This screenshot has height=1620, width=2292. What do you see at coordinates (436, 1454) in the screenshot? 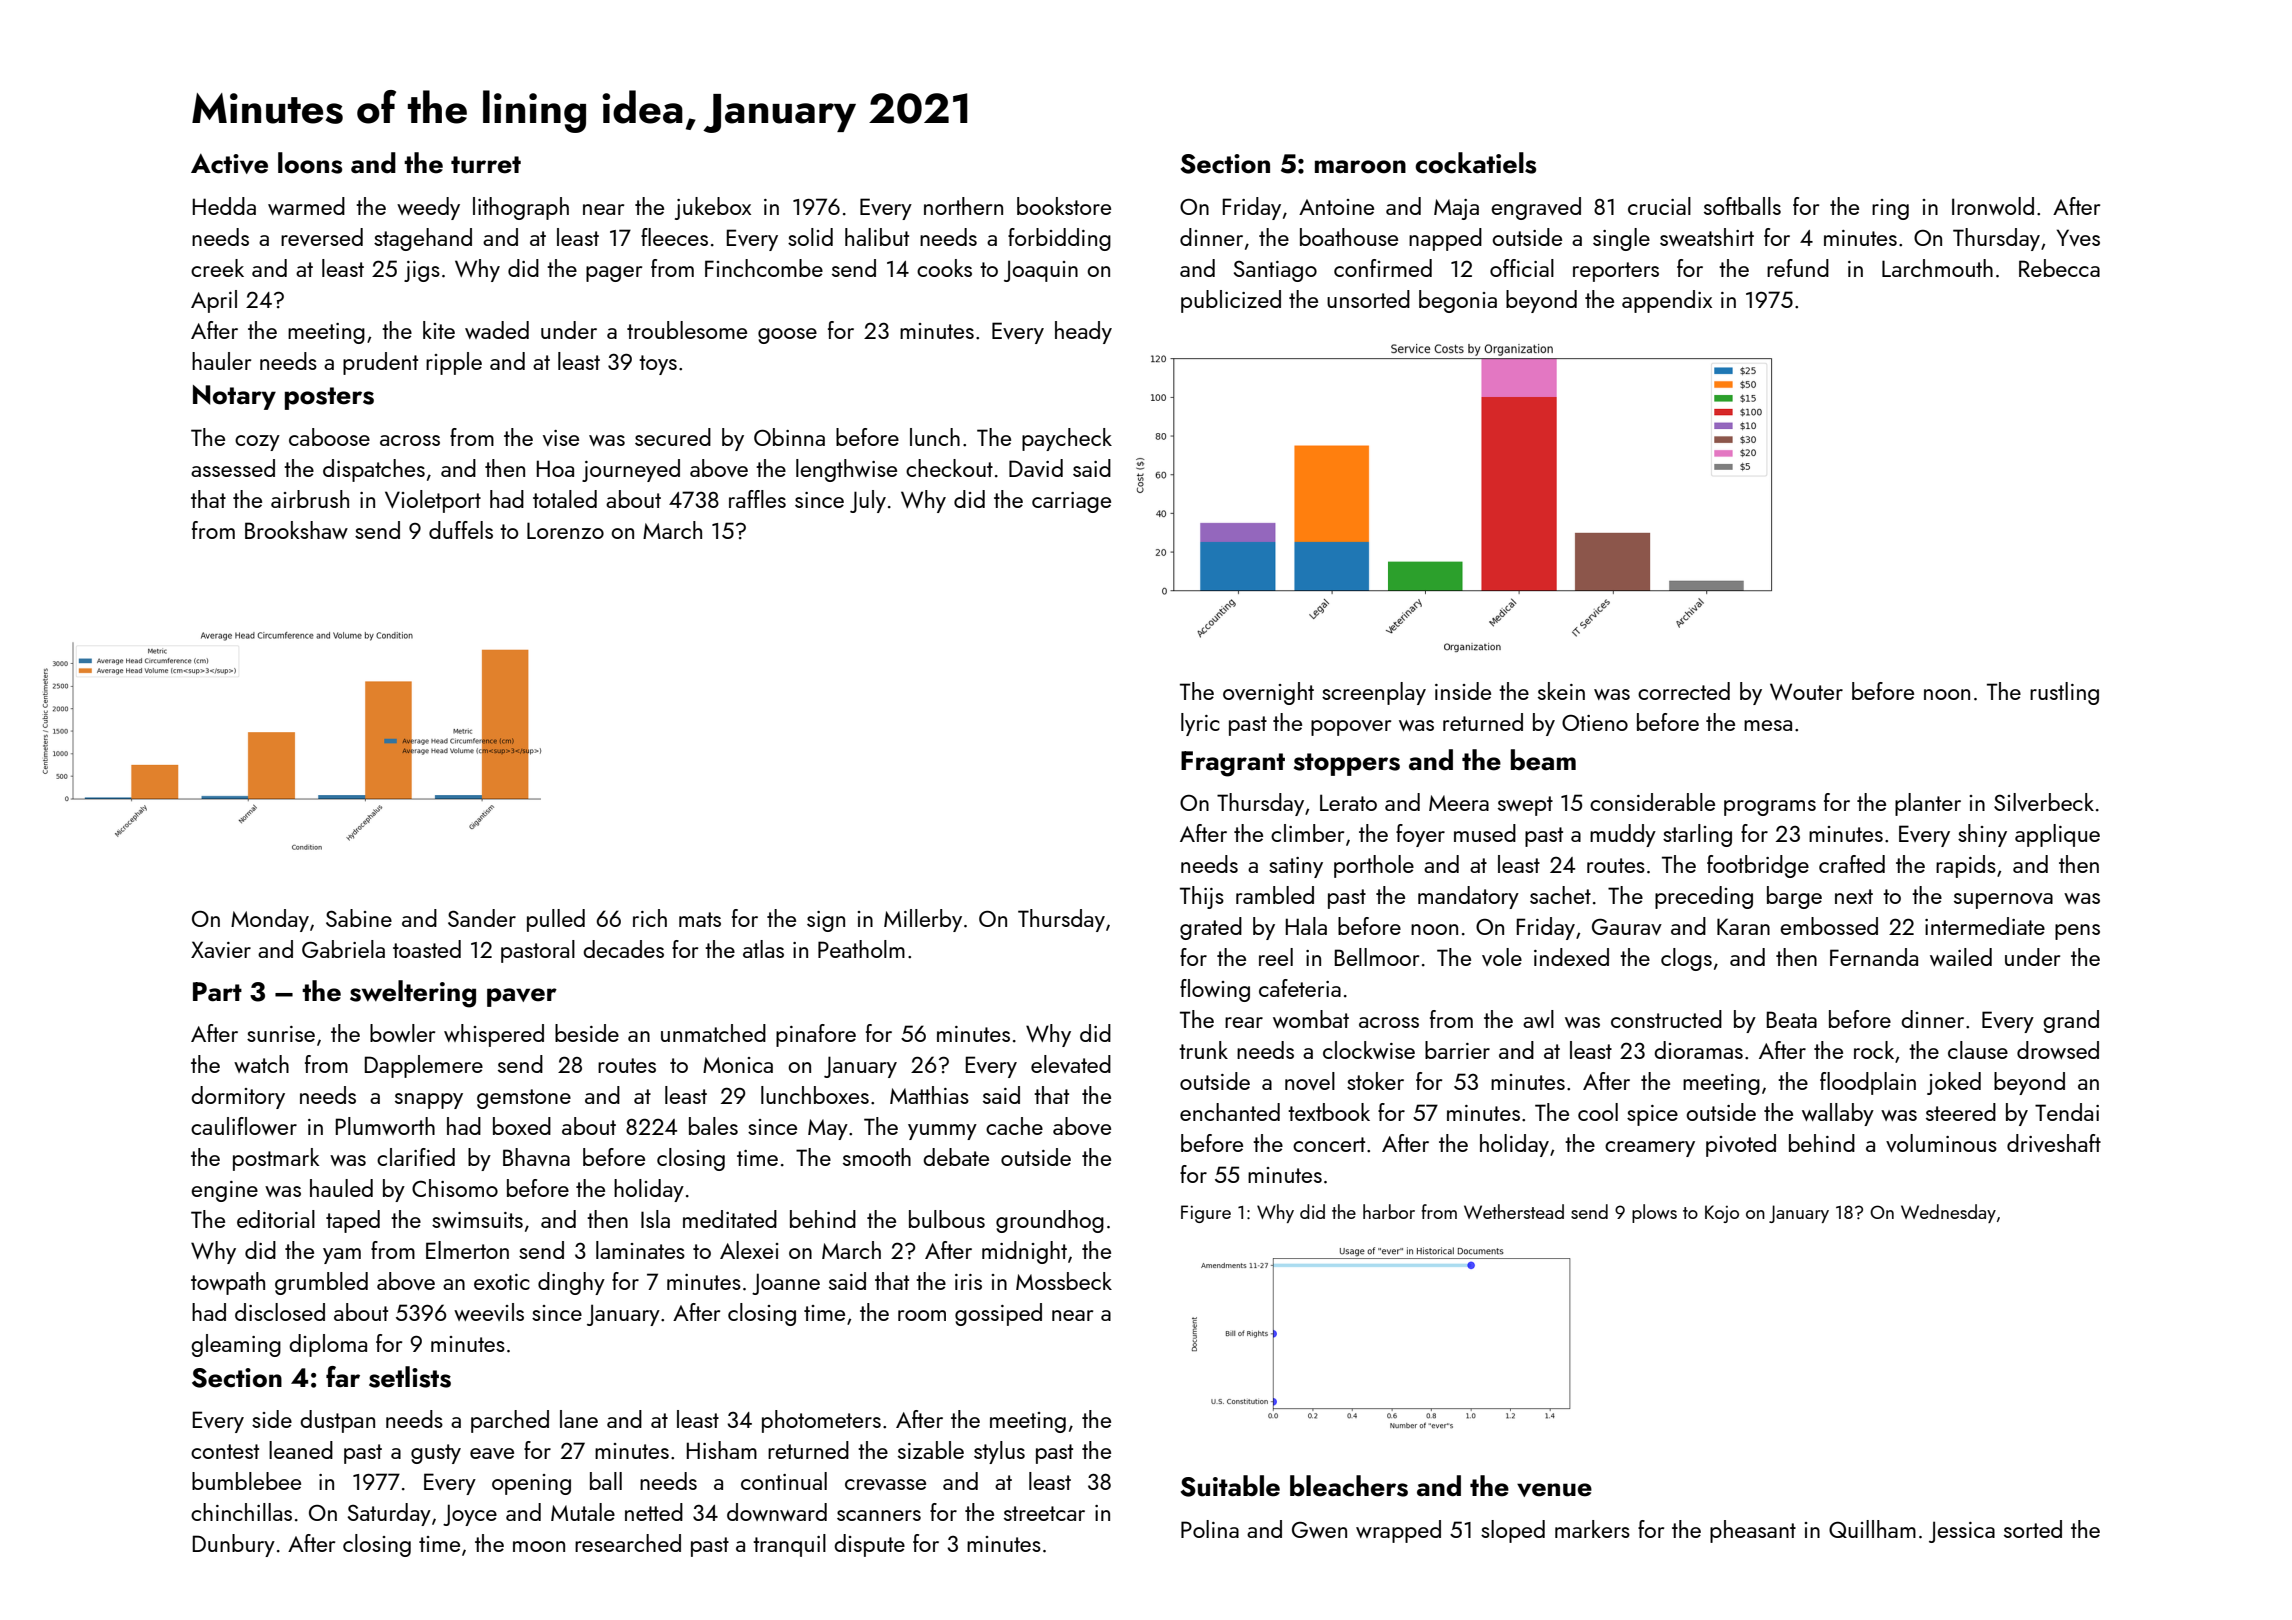
I see `gusty` at bounding box center [436, 1454].
